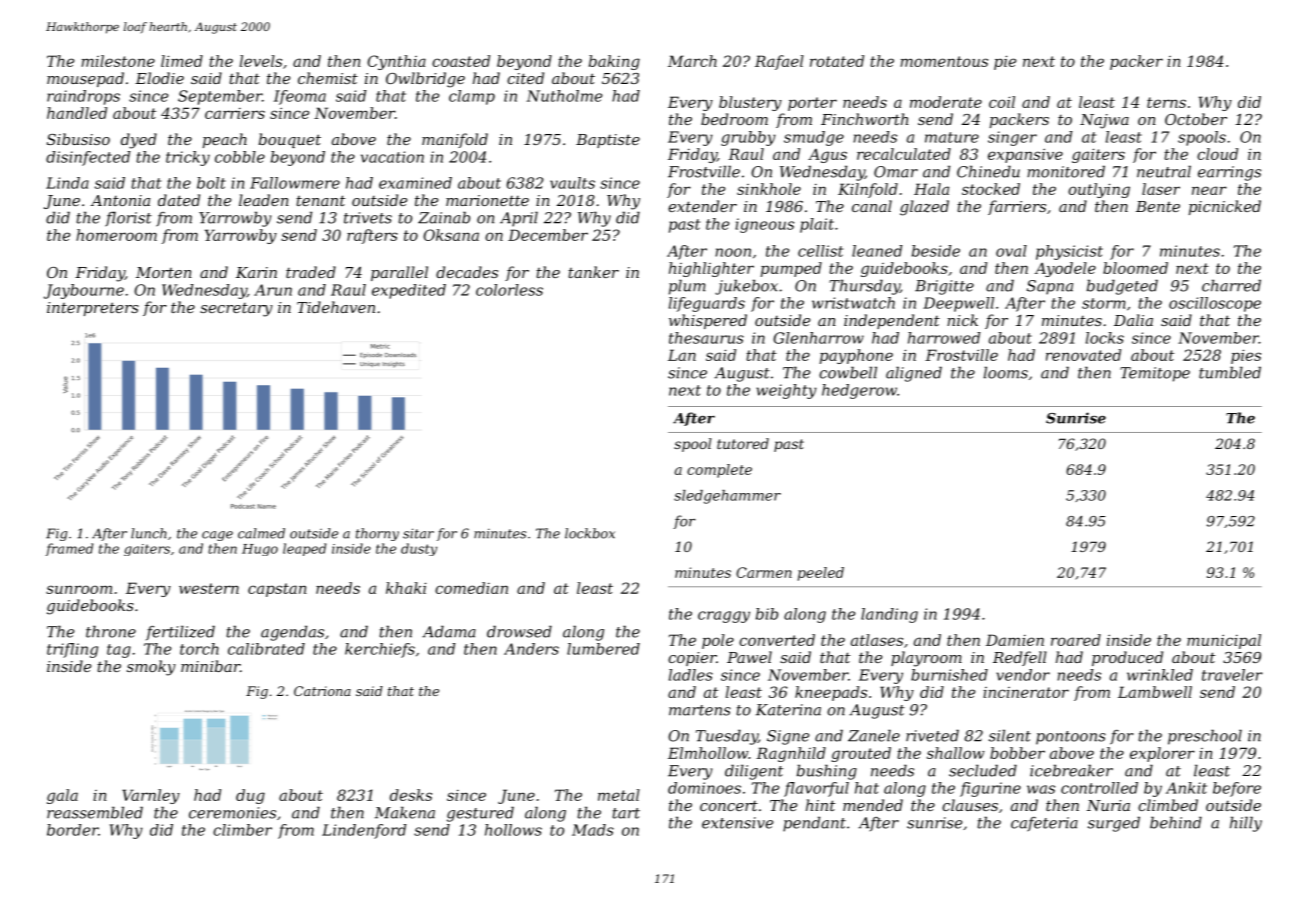 Image resolution: width=1308 pixels, height=924 pixels. I want to click on dominoes, so click(704, 788).
